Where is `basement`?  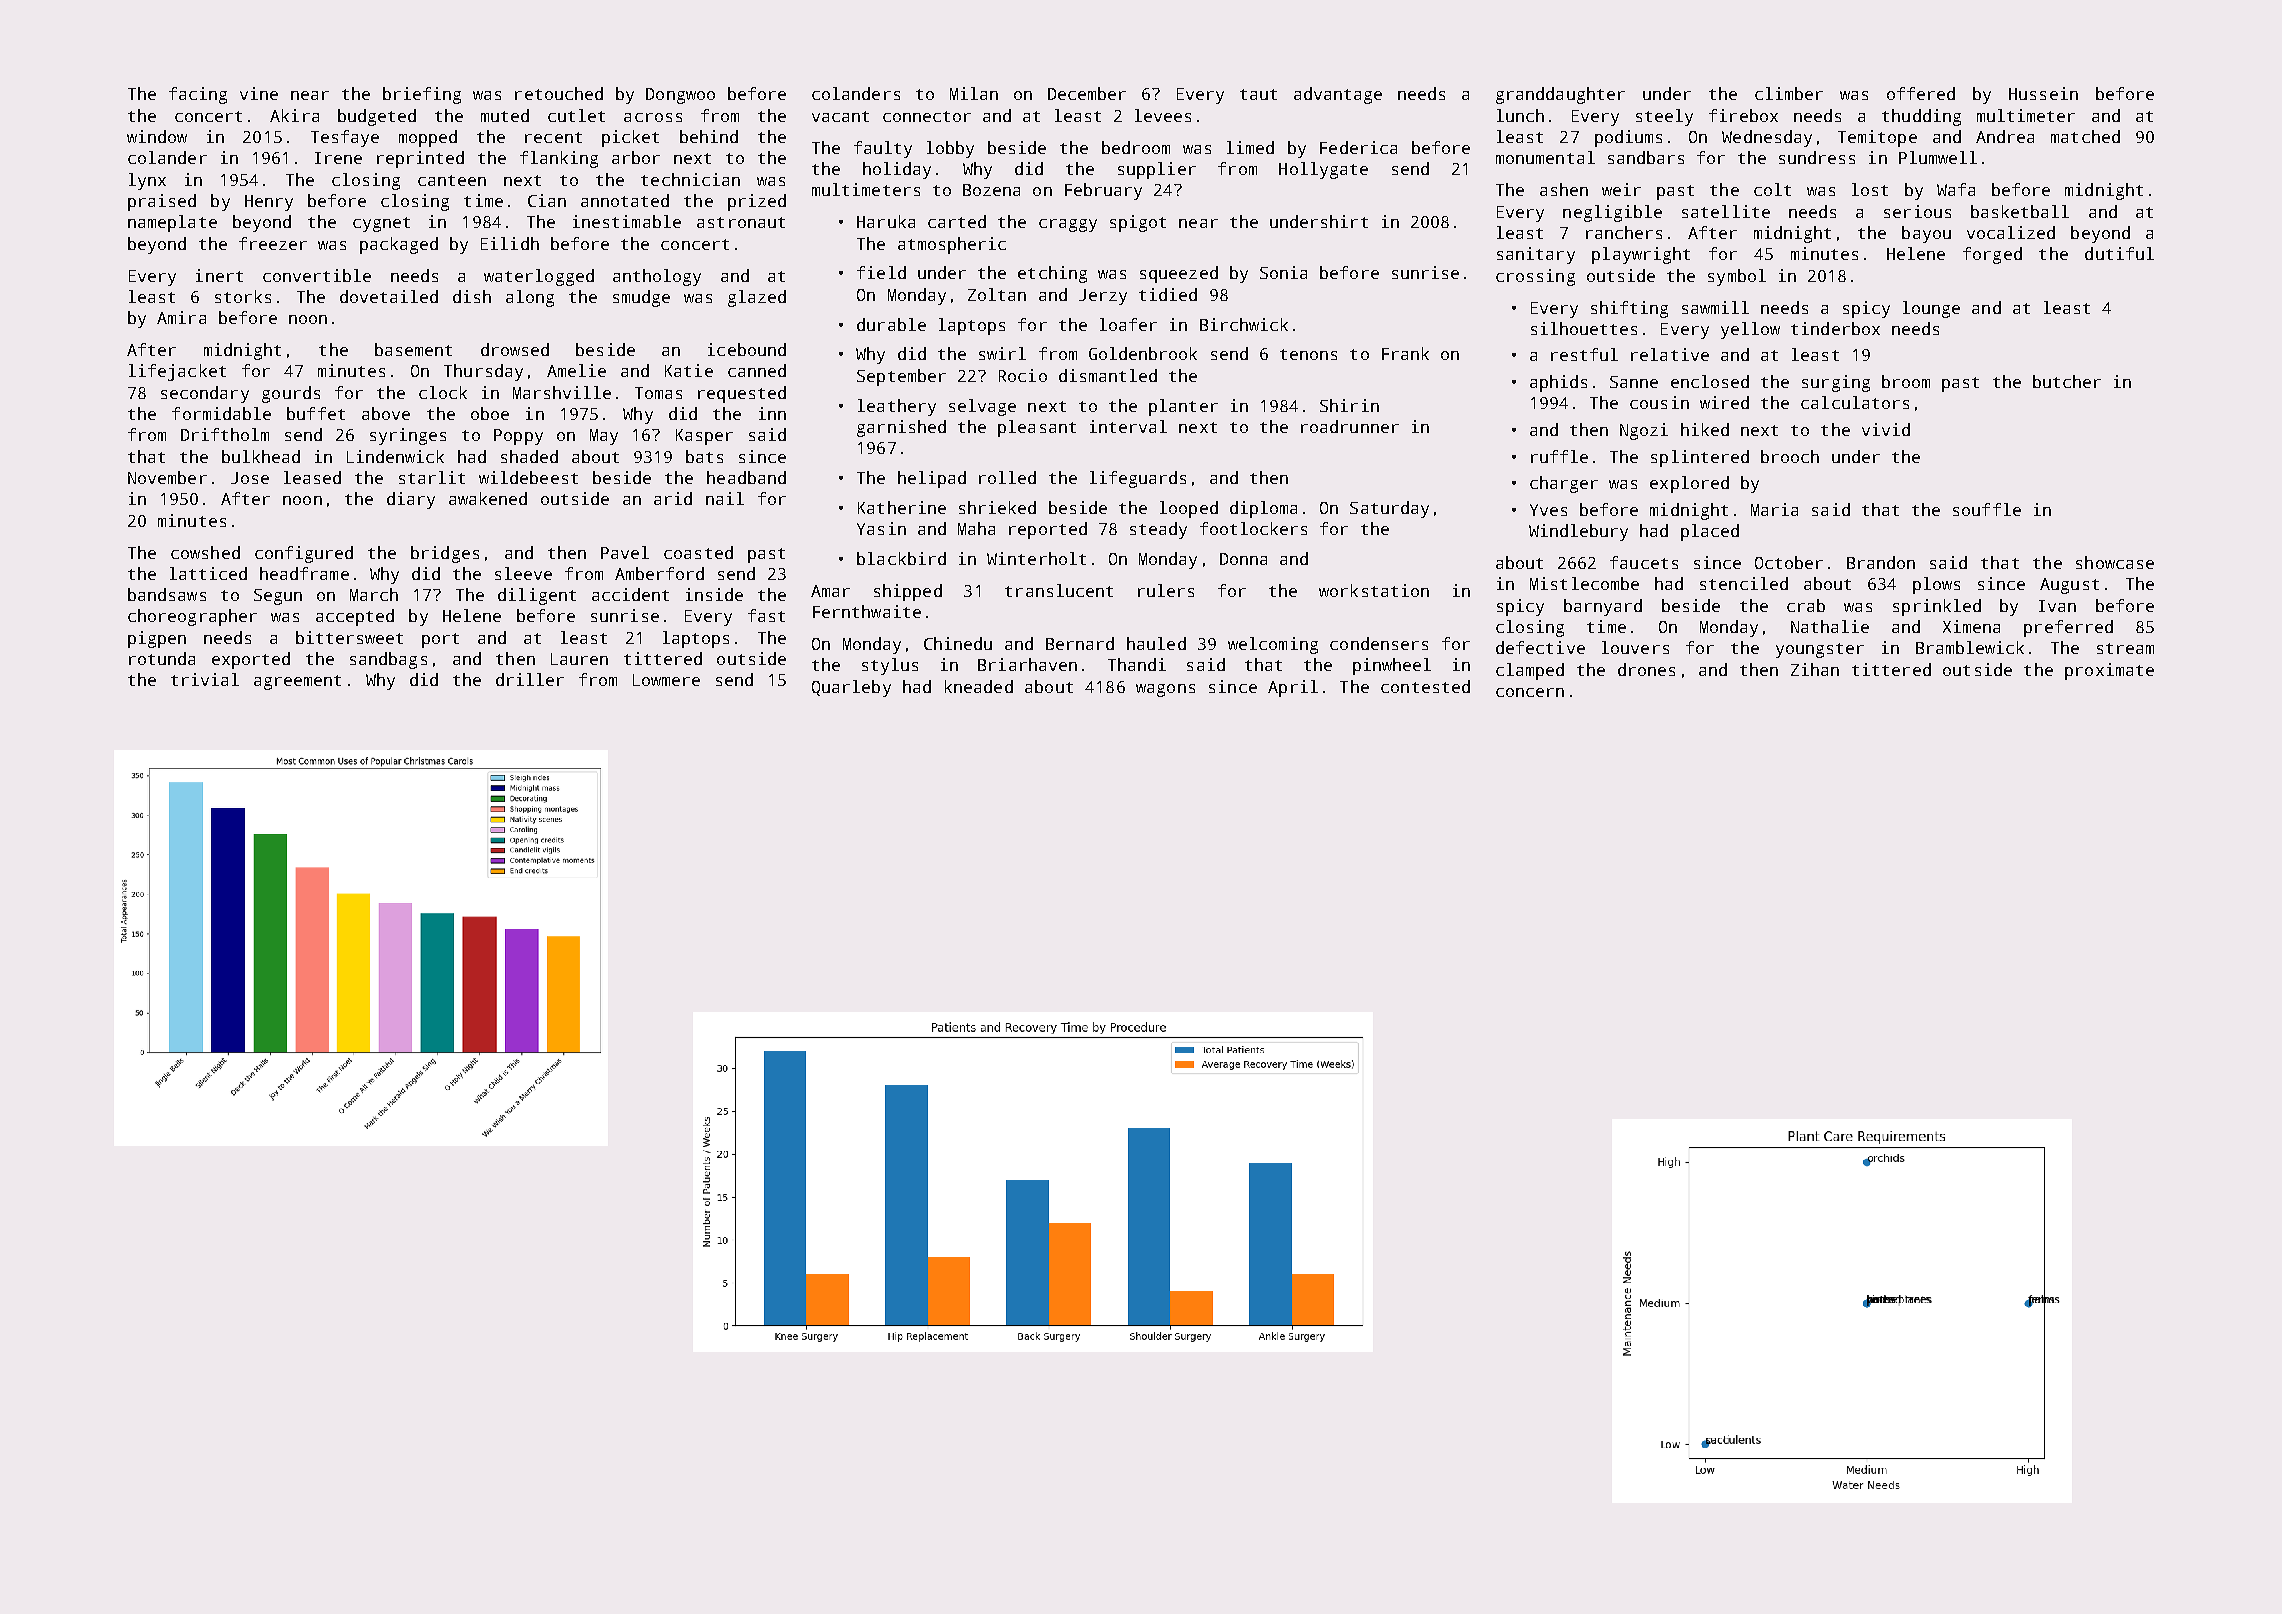 basement is located at coordinates (413, 349).
